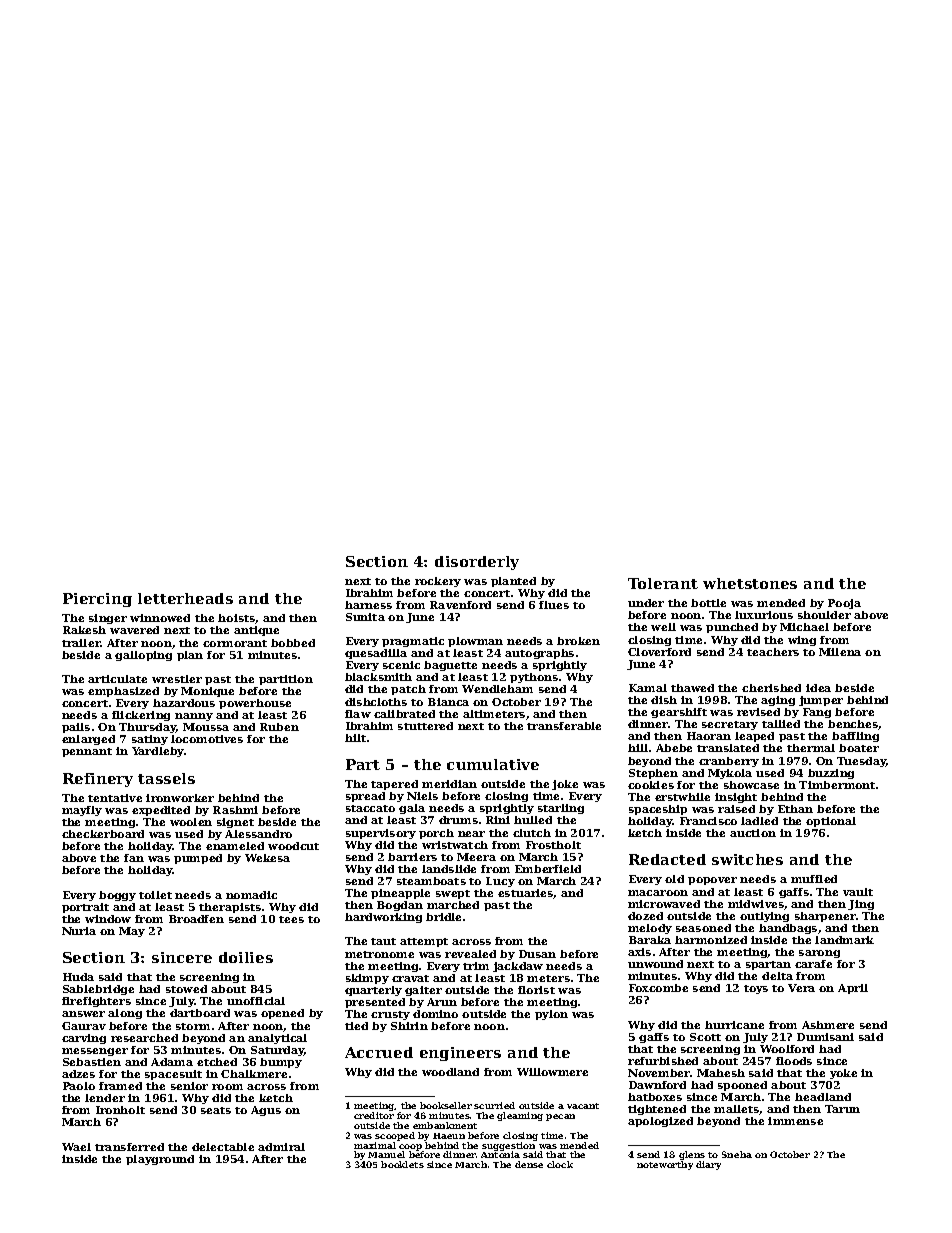  What do you see at coordinates (578, 641) in the screenshot?
I see `broken` at bounding box center [578, 641].
